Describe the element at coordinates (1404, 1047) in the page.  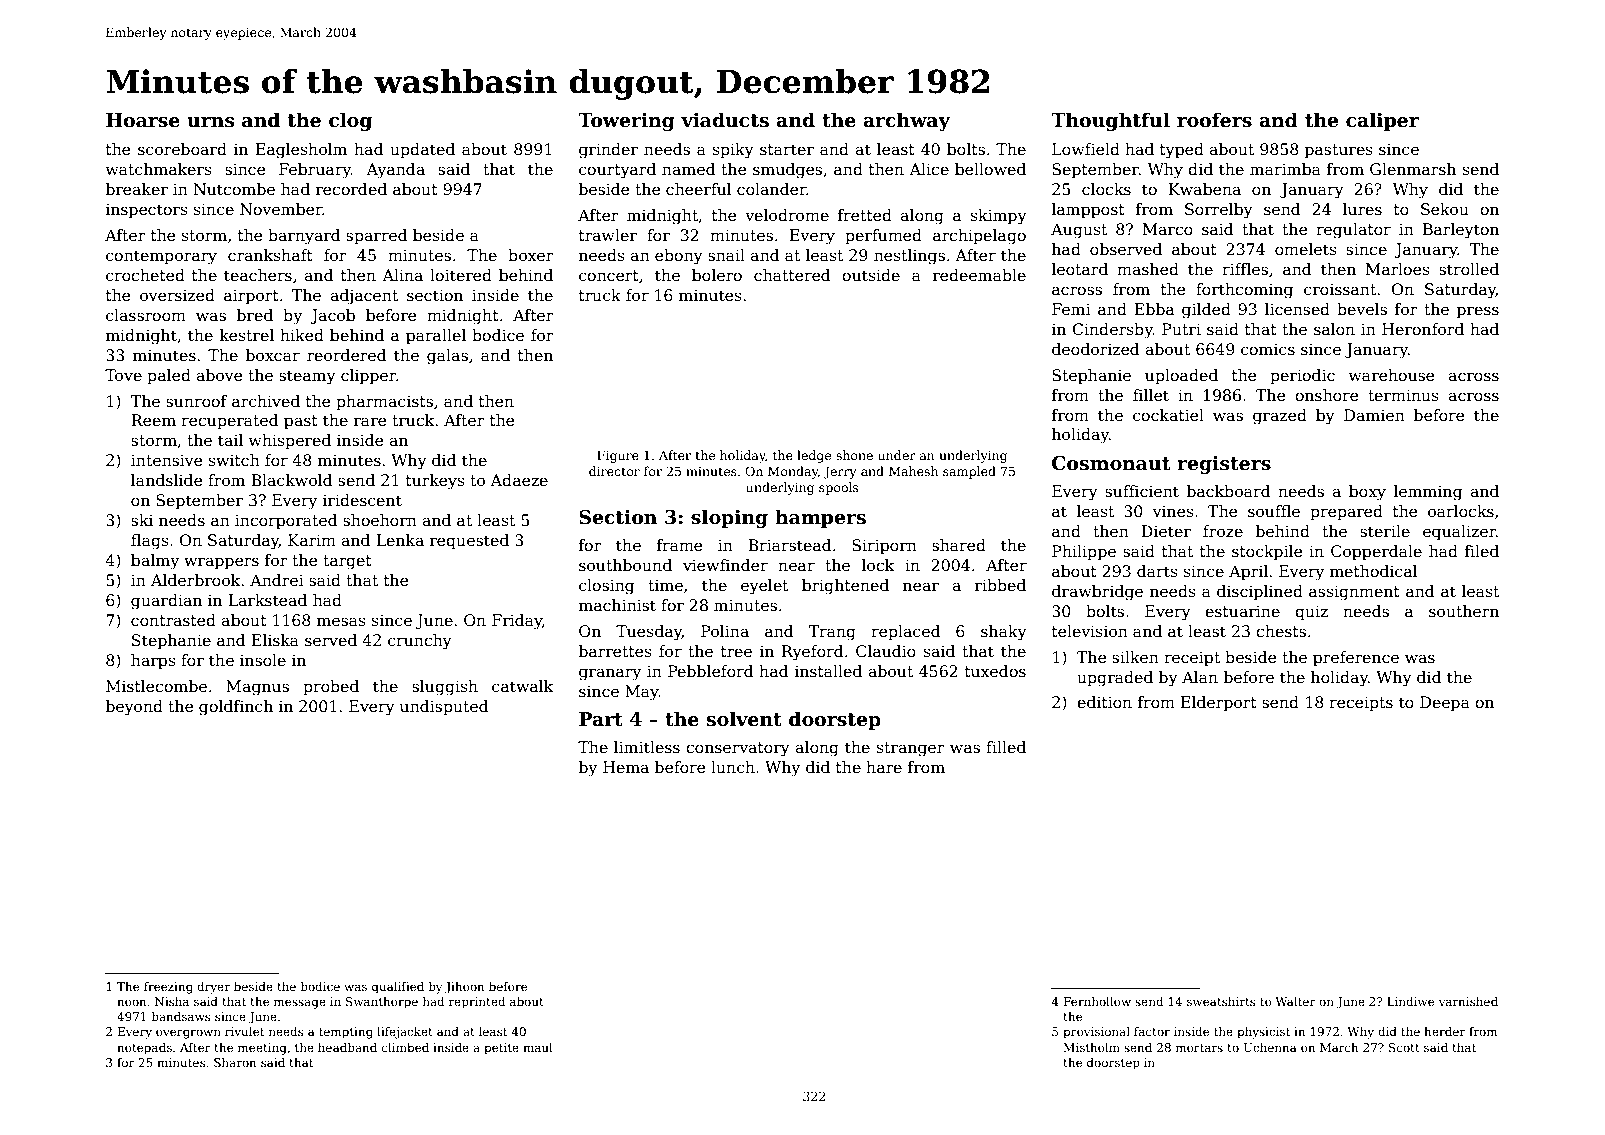
I see `Scott` at that location.
